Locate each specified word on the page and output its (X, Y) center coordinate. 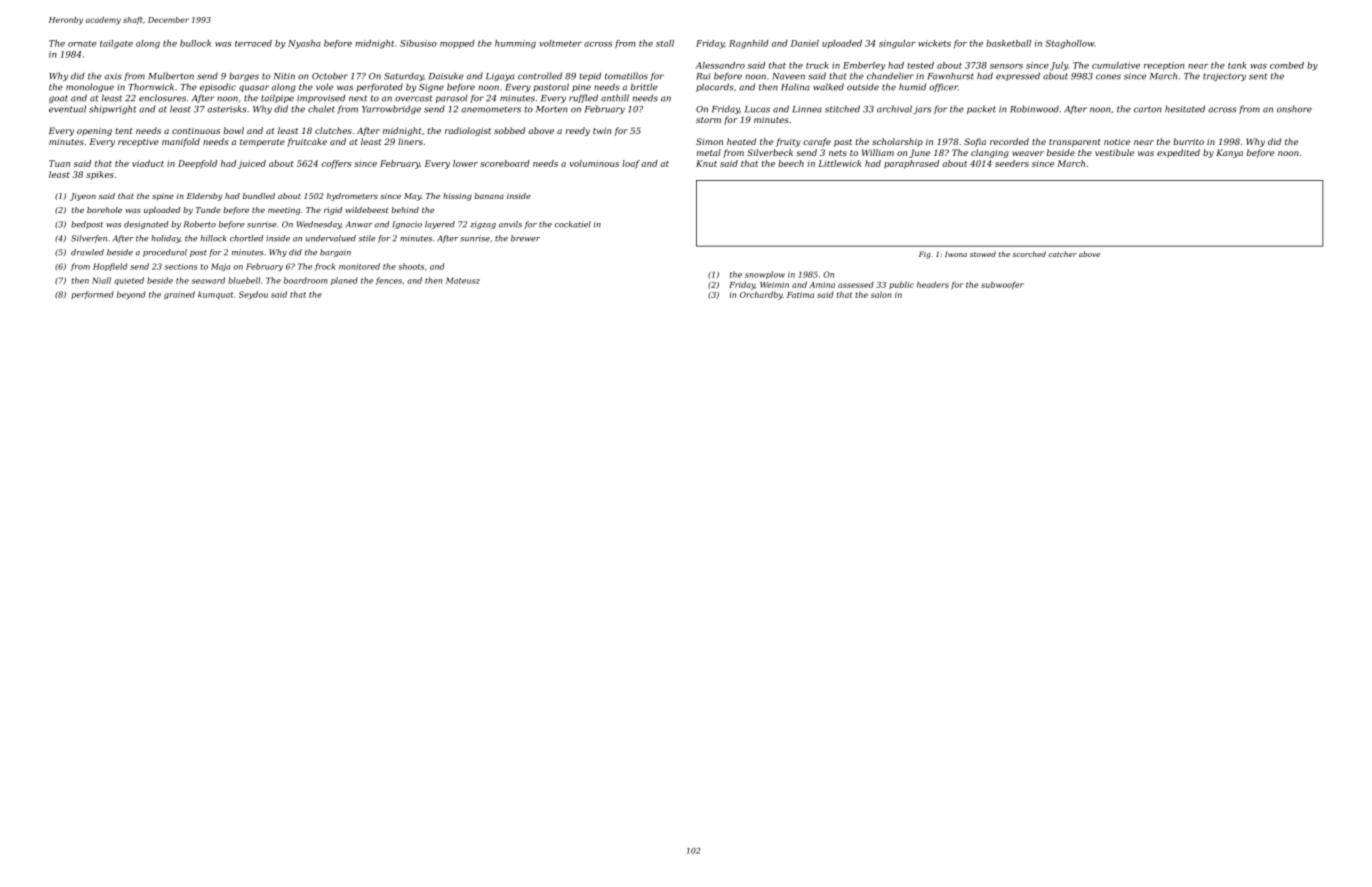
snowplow (765, 275)
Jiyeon (83, 197)
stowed (983, 254)
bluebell (244, 280)
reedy (578, 131)
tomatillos (626, 76)
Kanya (1229, 153)
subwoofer (1002, 285)
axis (113, 76)
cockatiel (573, 224)
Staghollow (1070, 44)
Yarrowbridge (391, 109)
